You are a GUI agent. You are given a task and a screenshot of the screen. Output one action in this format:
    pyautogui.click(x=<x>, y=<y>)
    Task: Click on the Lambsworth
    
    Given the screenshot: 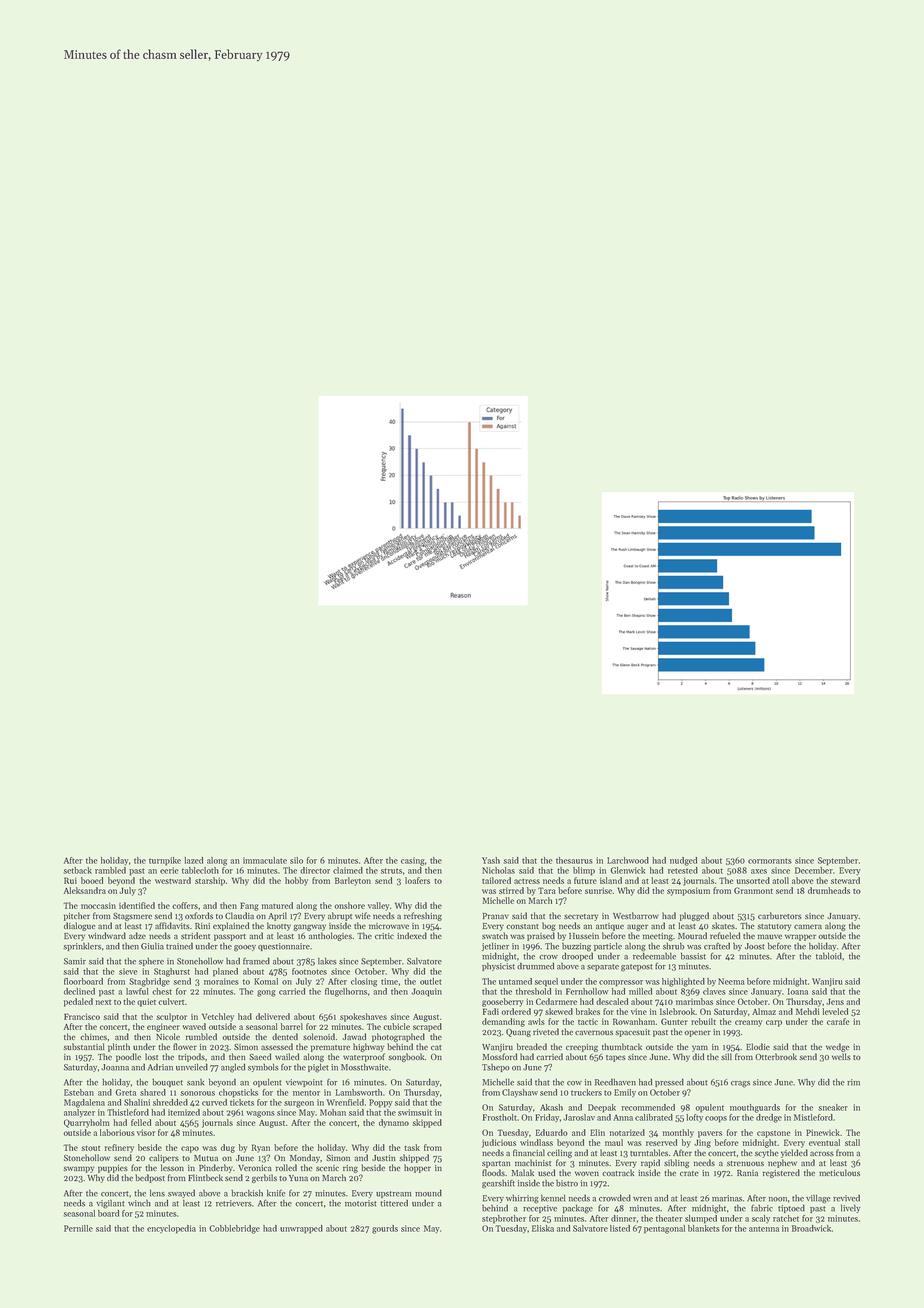 What is the action you would take?
    pyautogui.click(x=359, y=1092)
